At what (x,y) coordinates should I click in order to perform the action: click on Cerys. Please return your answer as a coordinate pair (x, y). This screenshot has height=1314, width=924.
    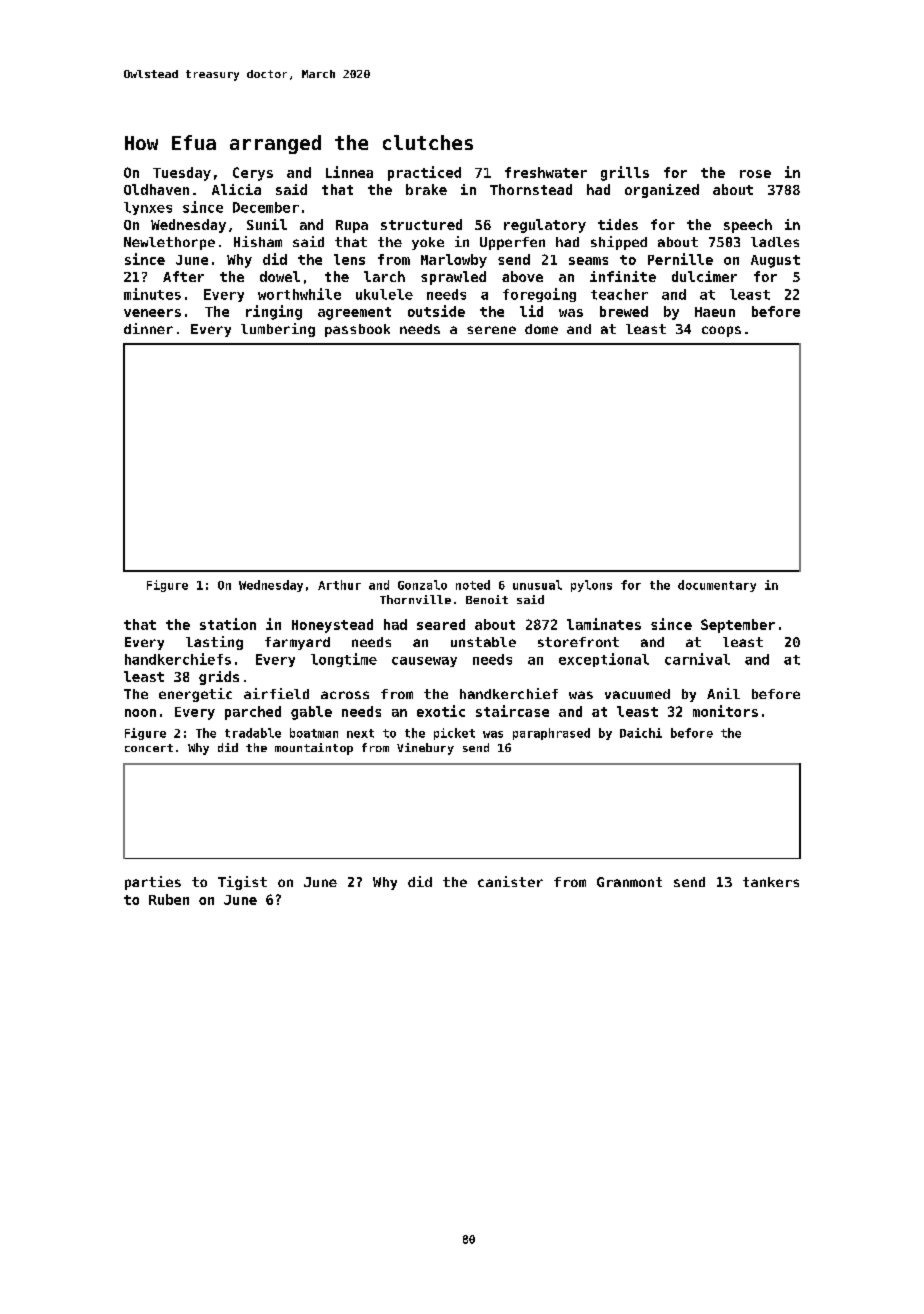
    Looking at the image, I should click on (253, 174).
